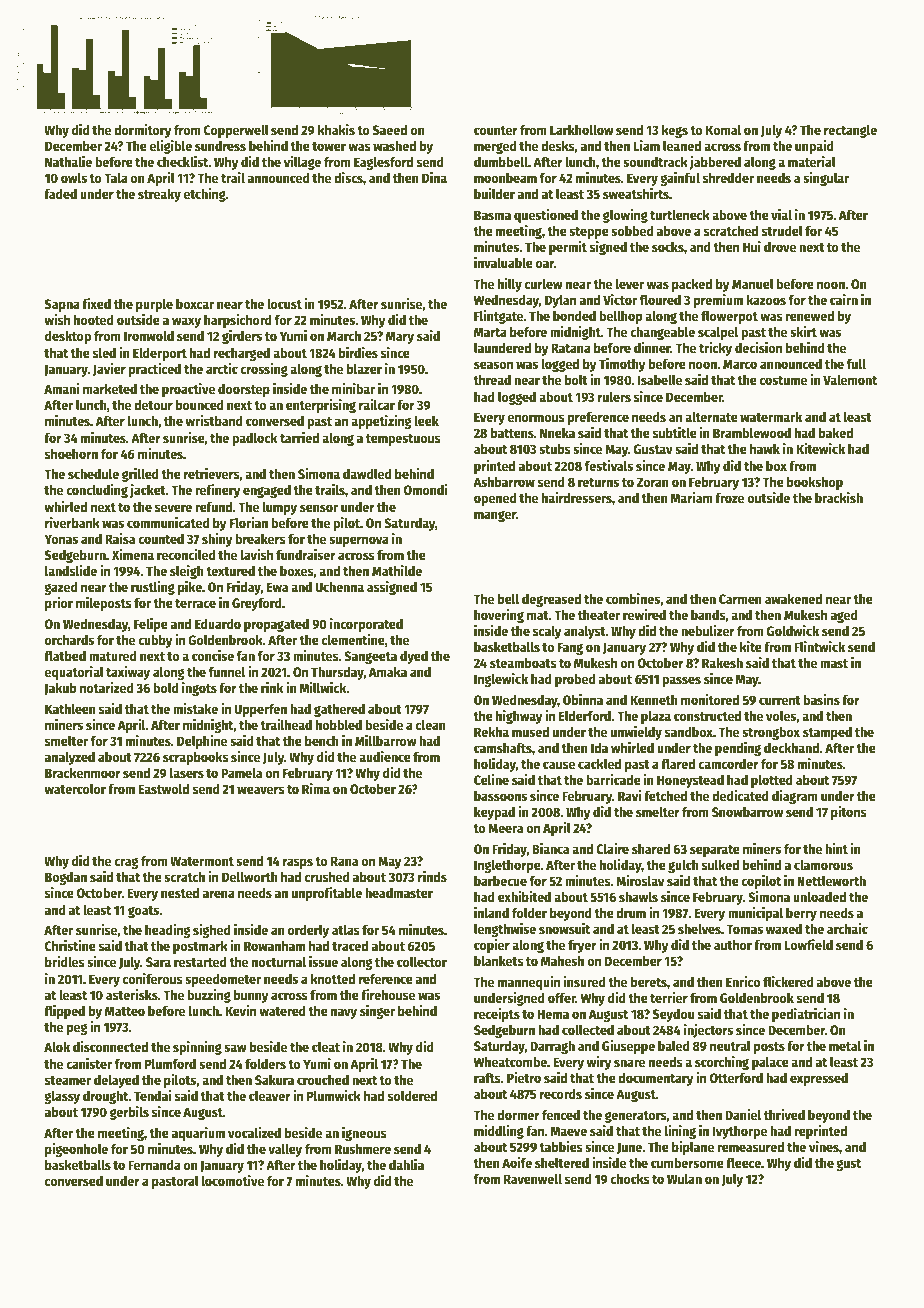 The width and height of the screenshot is (924, 1308). I want to click on biplane, so click(693, 1148).
